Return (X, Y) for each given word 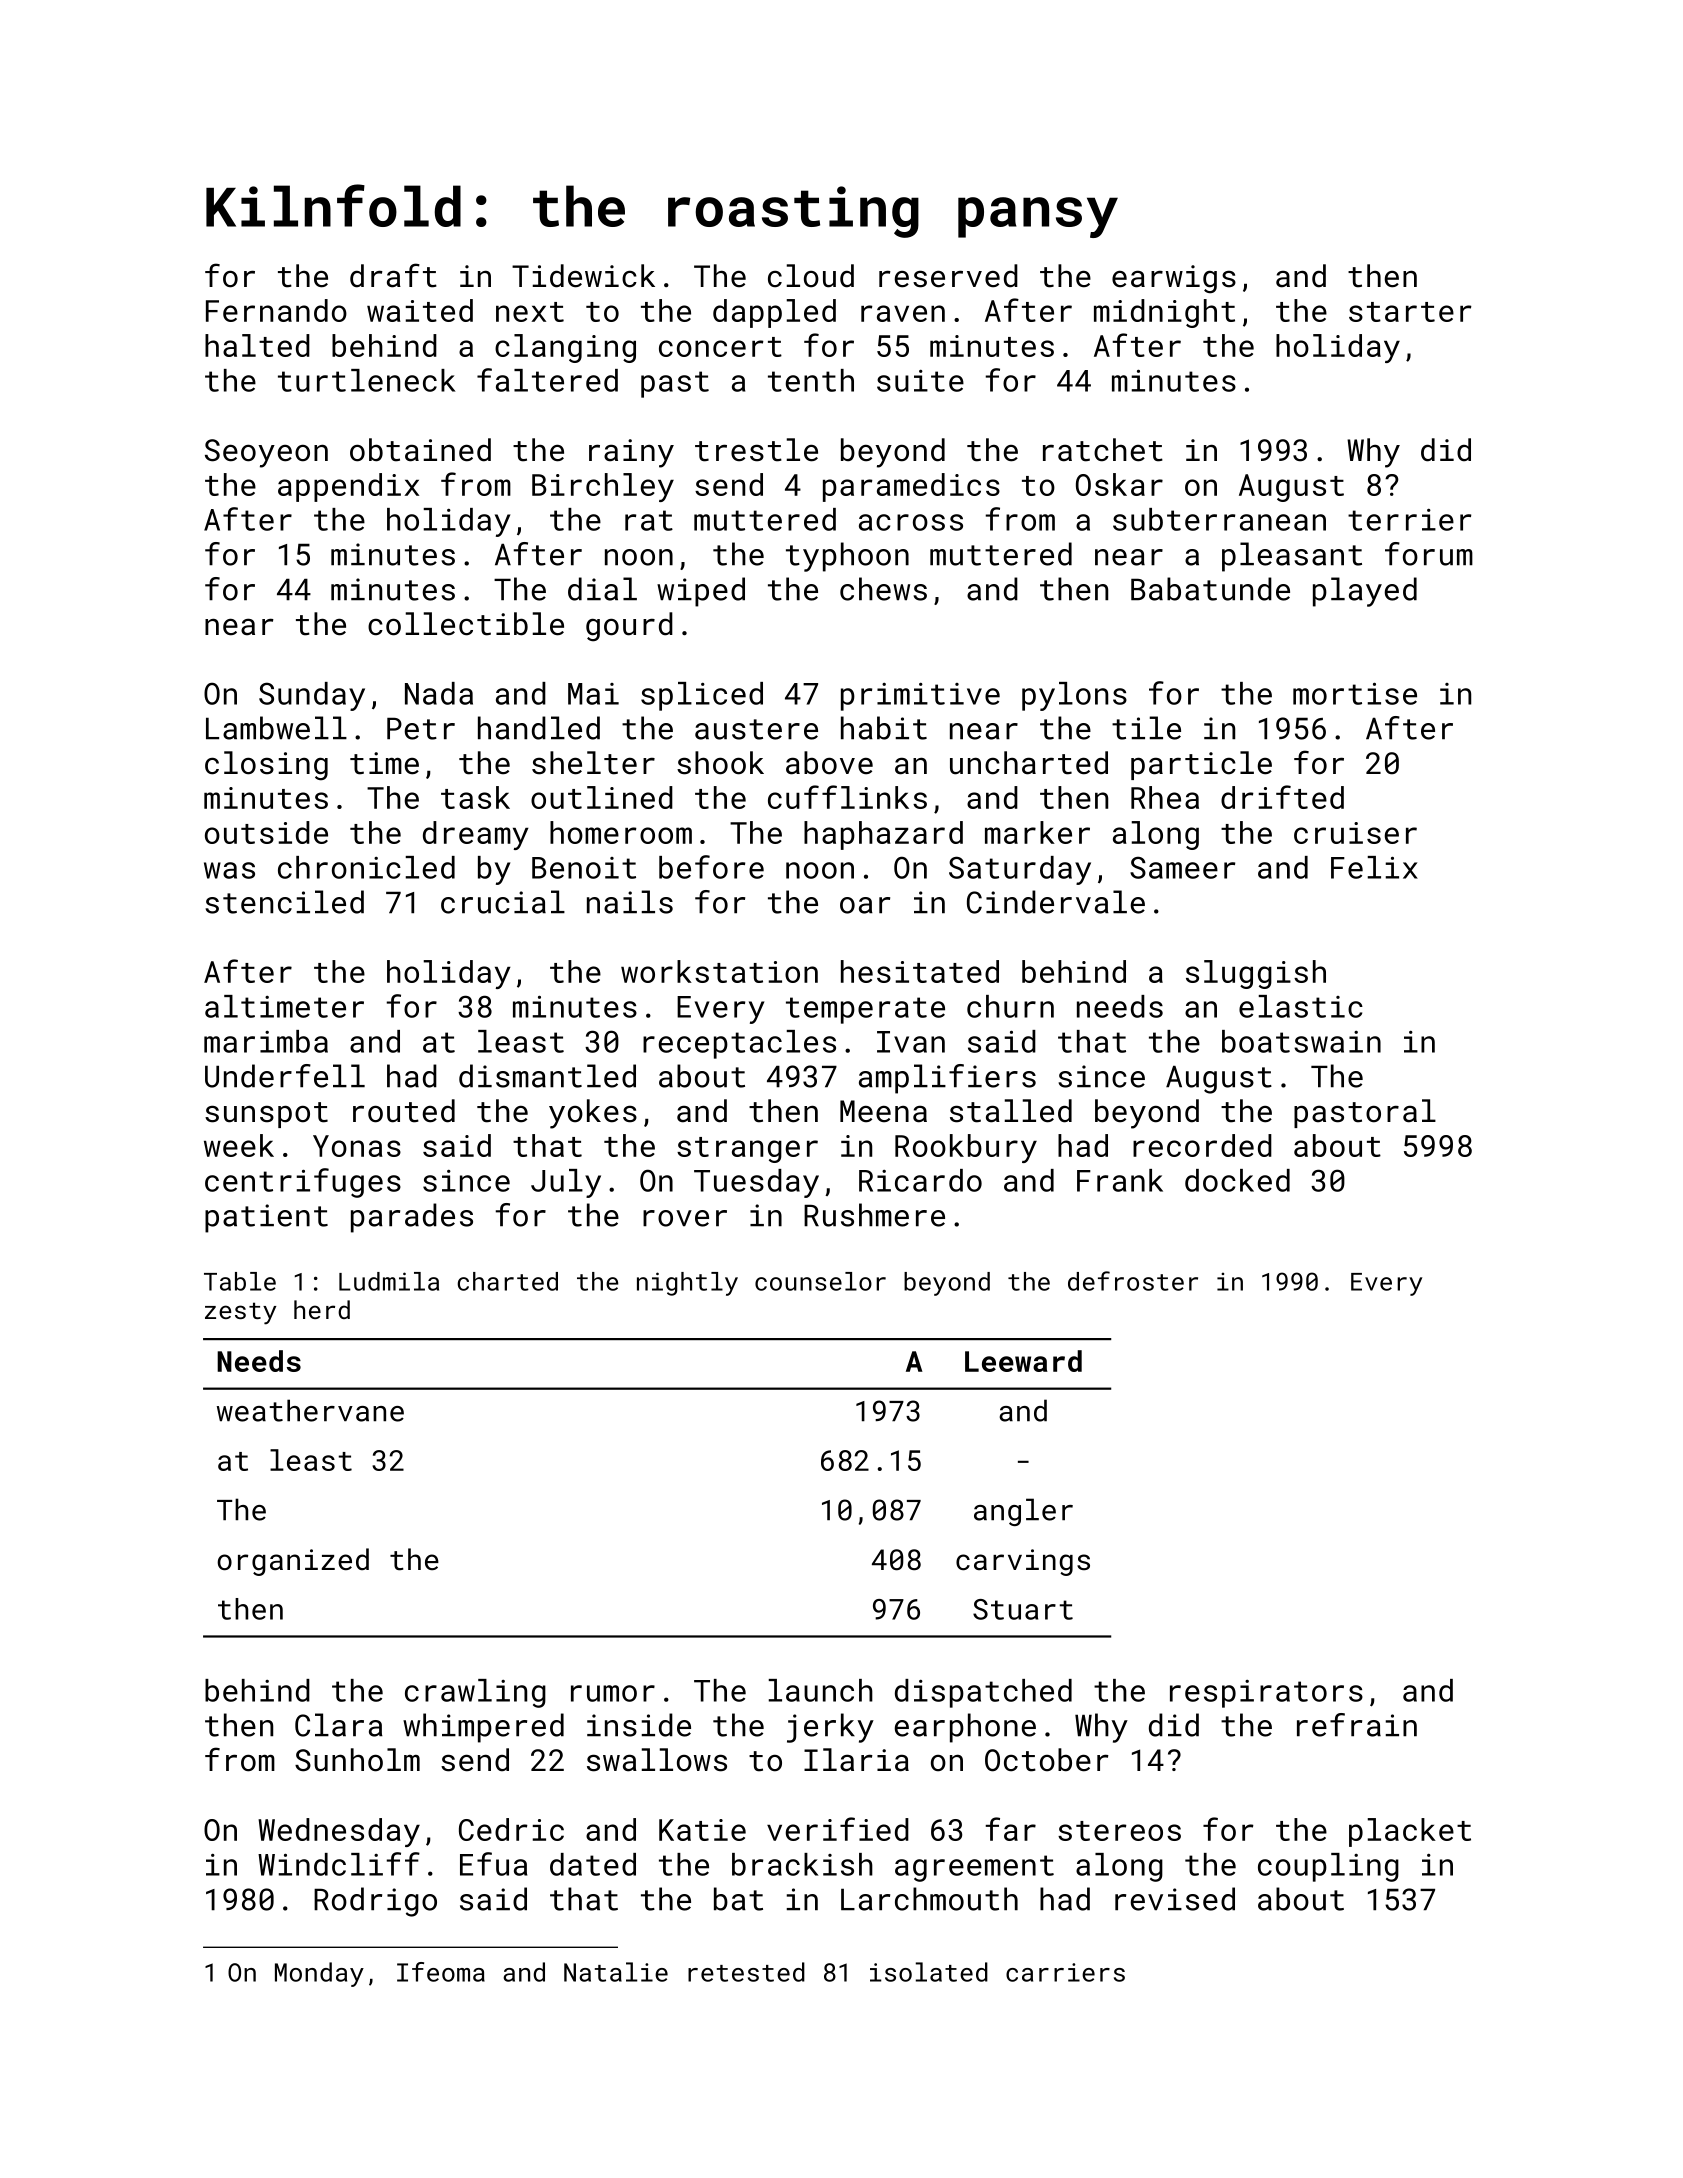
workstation (719, 971)
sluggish (1256, 974)
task (475, 797)
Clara (339, 1725)
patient (266, 1218)
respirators (1266, 1694)
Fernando (276, 310)
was (229, 870)
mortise (1355, 694)
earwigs (1174, 279)
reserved (948, 276)
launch (821, 1690)
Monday (319, 1974)
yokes (593, 1114)
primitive (920, 697)
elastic (1301, 1006)
